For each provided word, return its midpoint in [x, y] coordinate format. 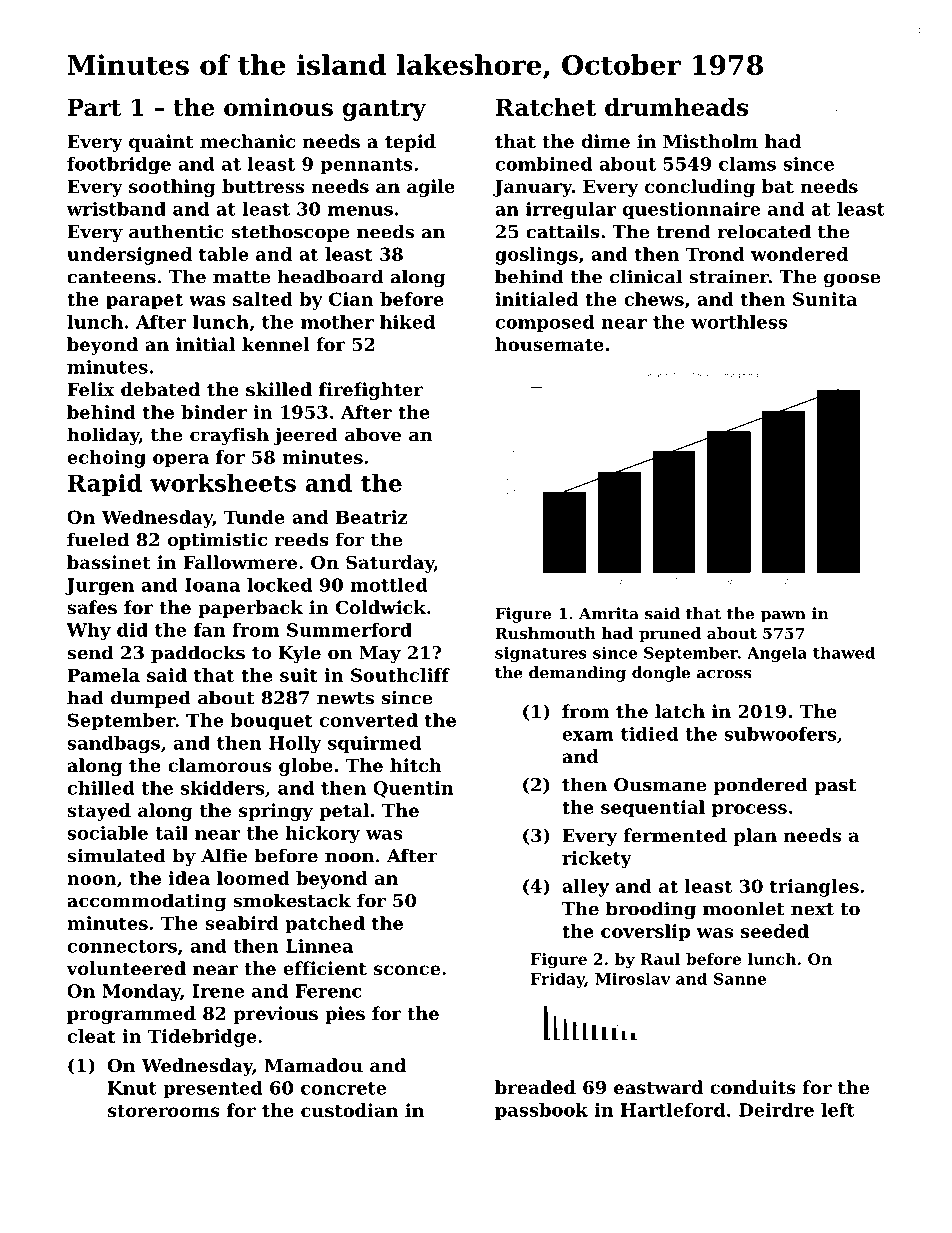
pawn [783, 617]
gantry [384, 110]
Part [94, 107]
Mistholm [710, 141]
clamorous [220, 765]
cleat [91, 1036]
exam [588, 736]
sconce [407, 970]
